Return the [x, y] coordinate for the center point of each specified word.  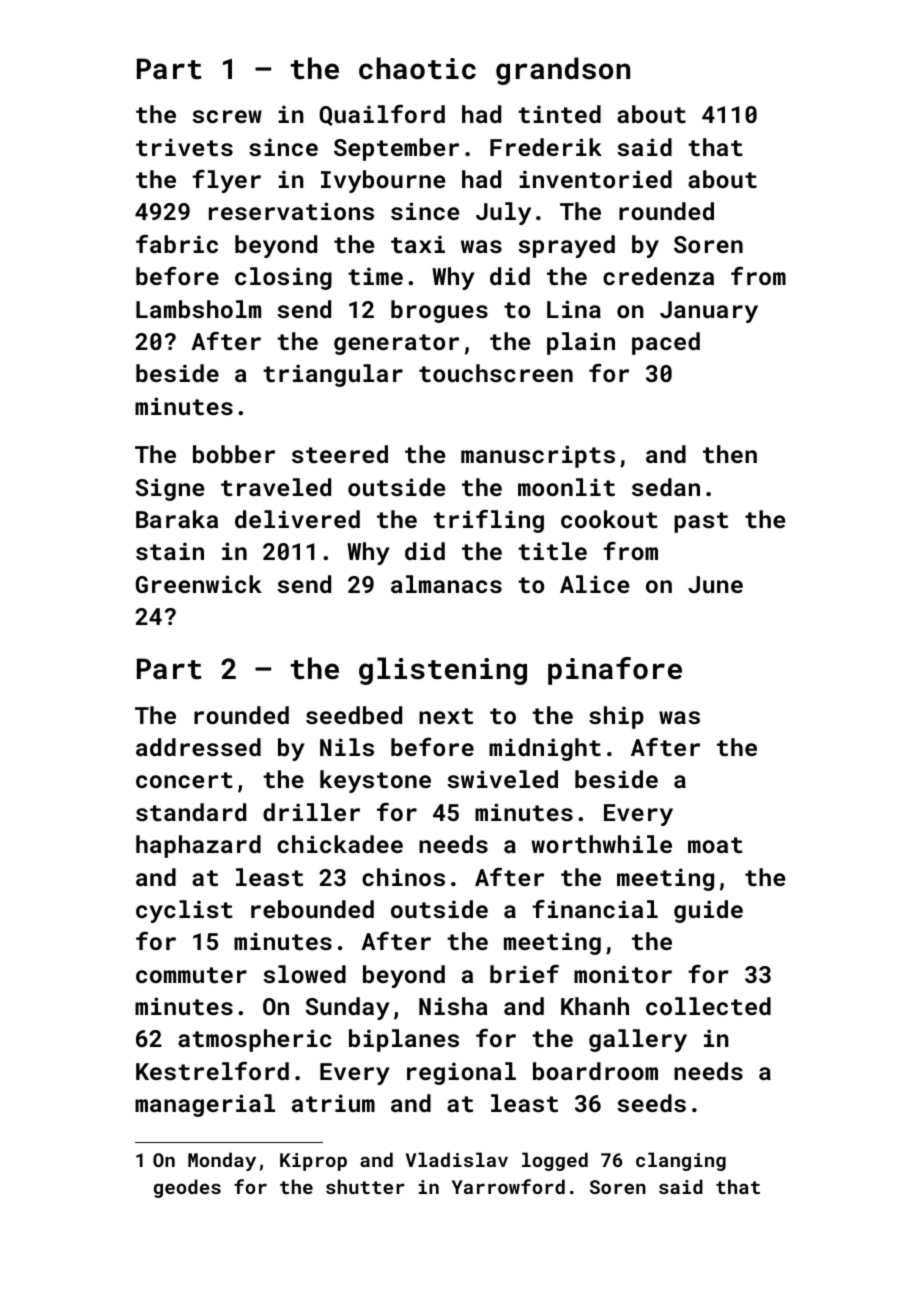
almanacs [446, 584]
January [709, 312]
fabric [177, 244]
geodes [187, 1188]
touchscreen [496, 373]
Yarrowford [508, 1186]
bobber [234, 454]
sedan [666, 487]
